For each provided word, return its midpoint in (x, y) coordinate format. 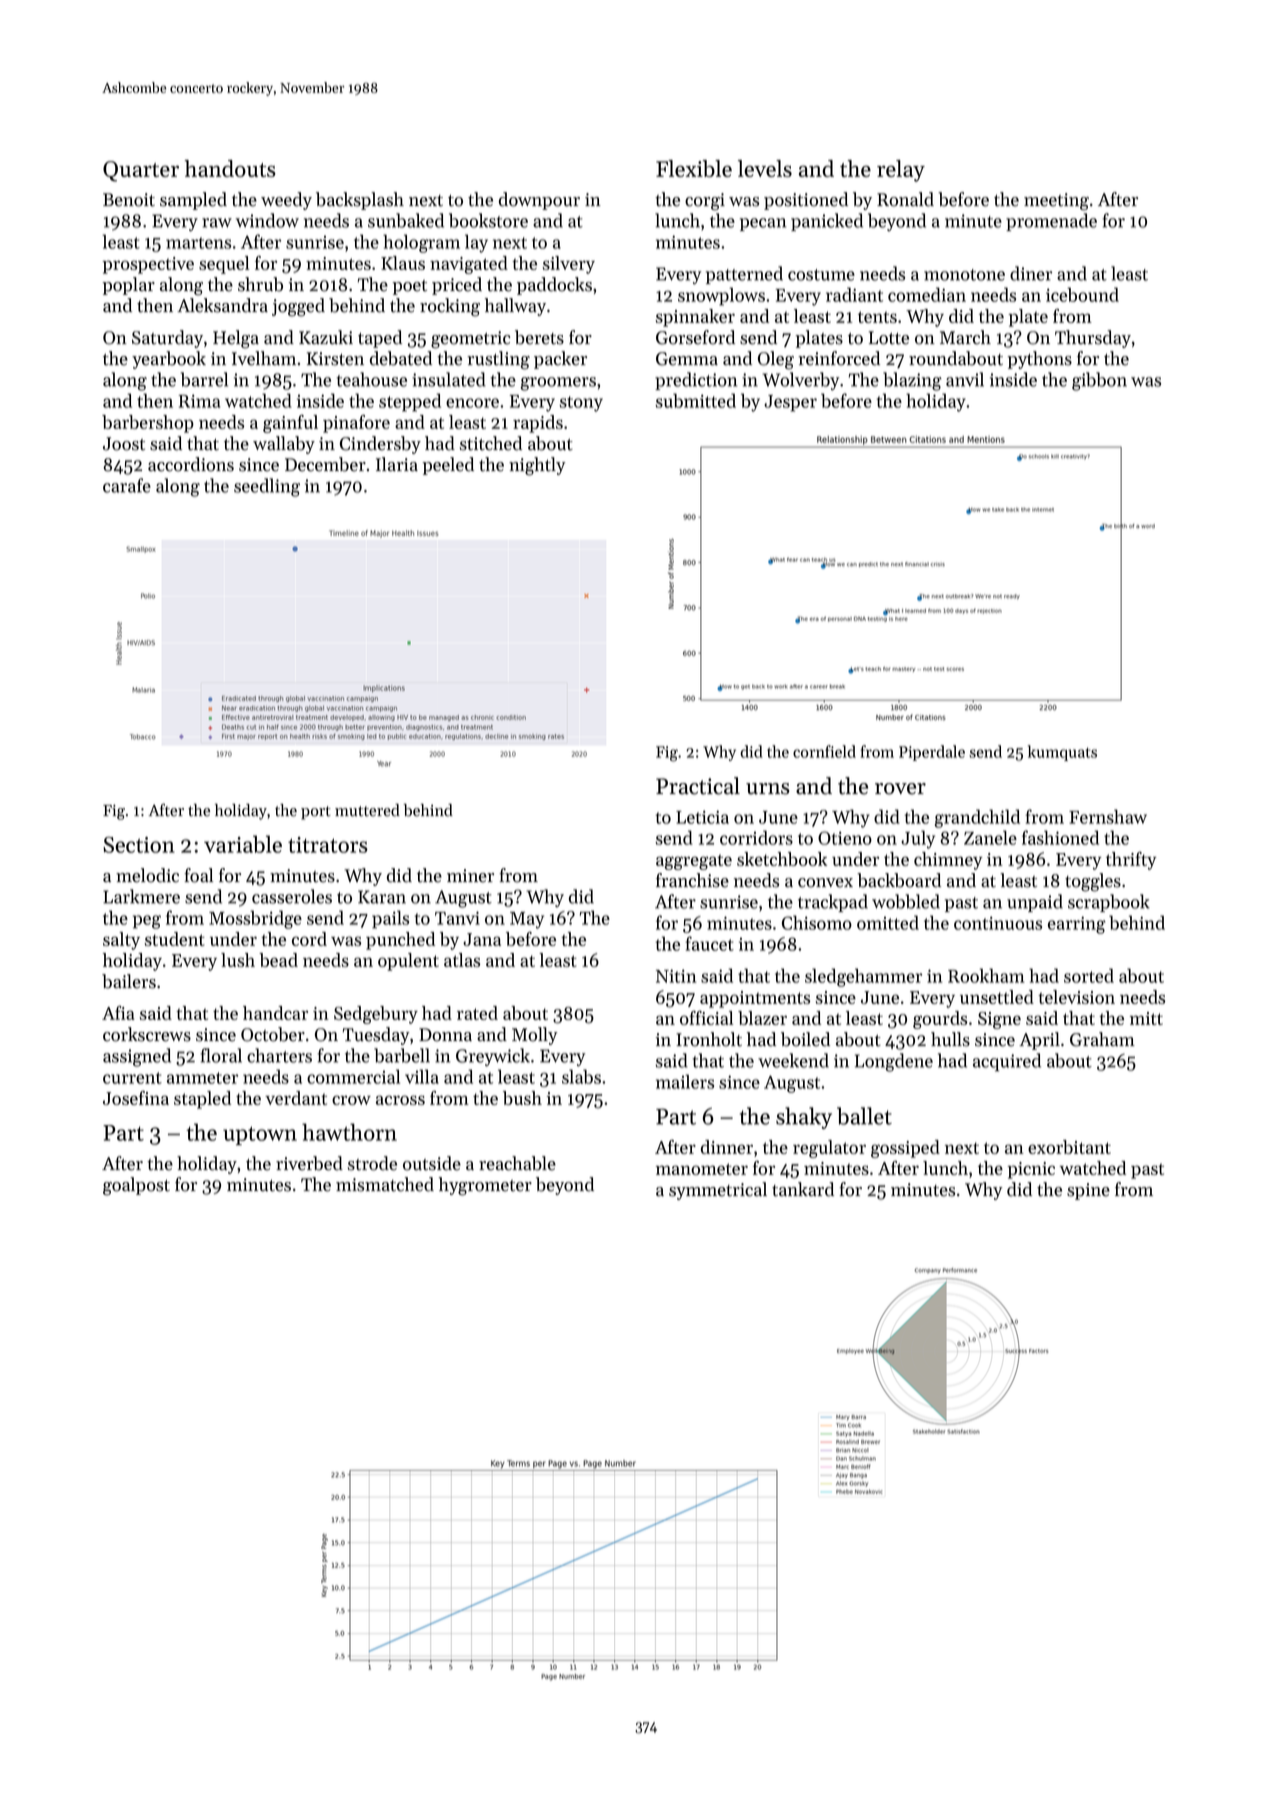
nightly (537, 466)
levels (765, 168)
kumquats (1062, 753)
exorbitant (1069, 1147)
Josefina (136, 1098)
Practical (698, 786)
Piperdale (932, 753)
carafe (127, 485)
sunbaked (406, 220)
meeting (1056, 202)
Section (139, 845)
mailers (685, 1081)
